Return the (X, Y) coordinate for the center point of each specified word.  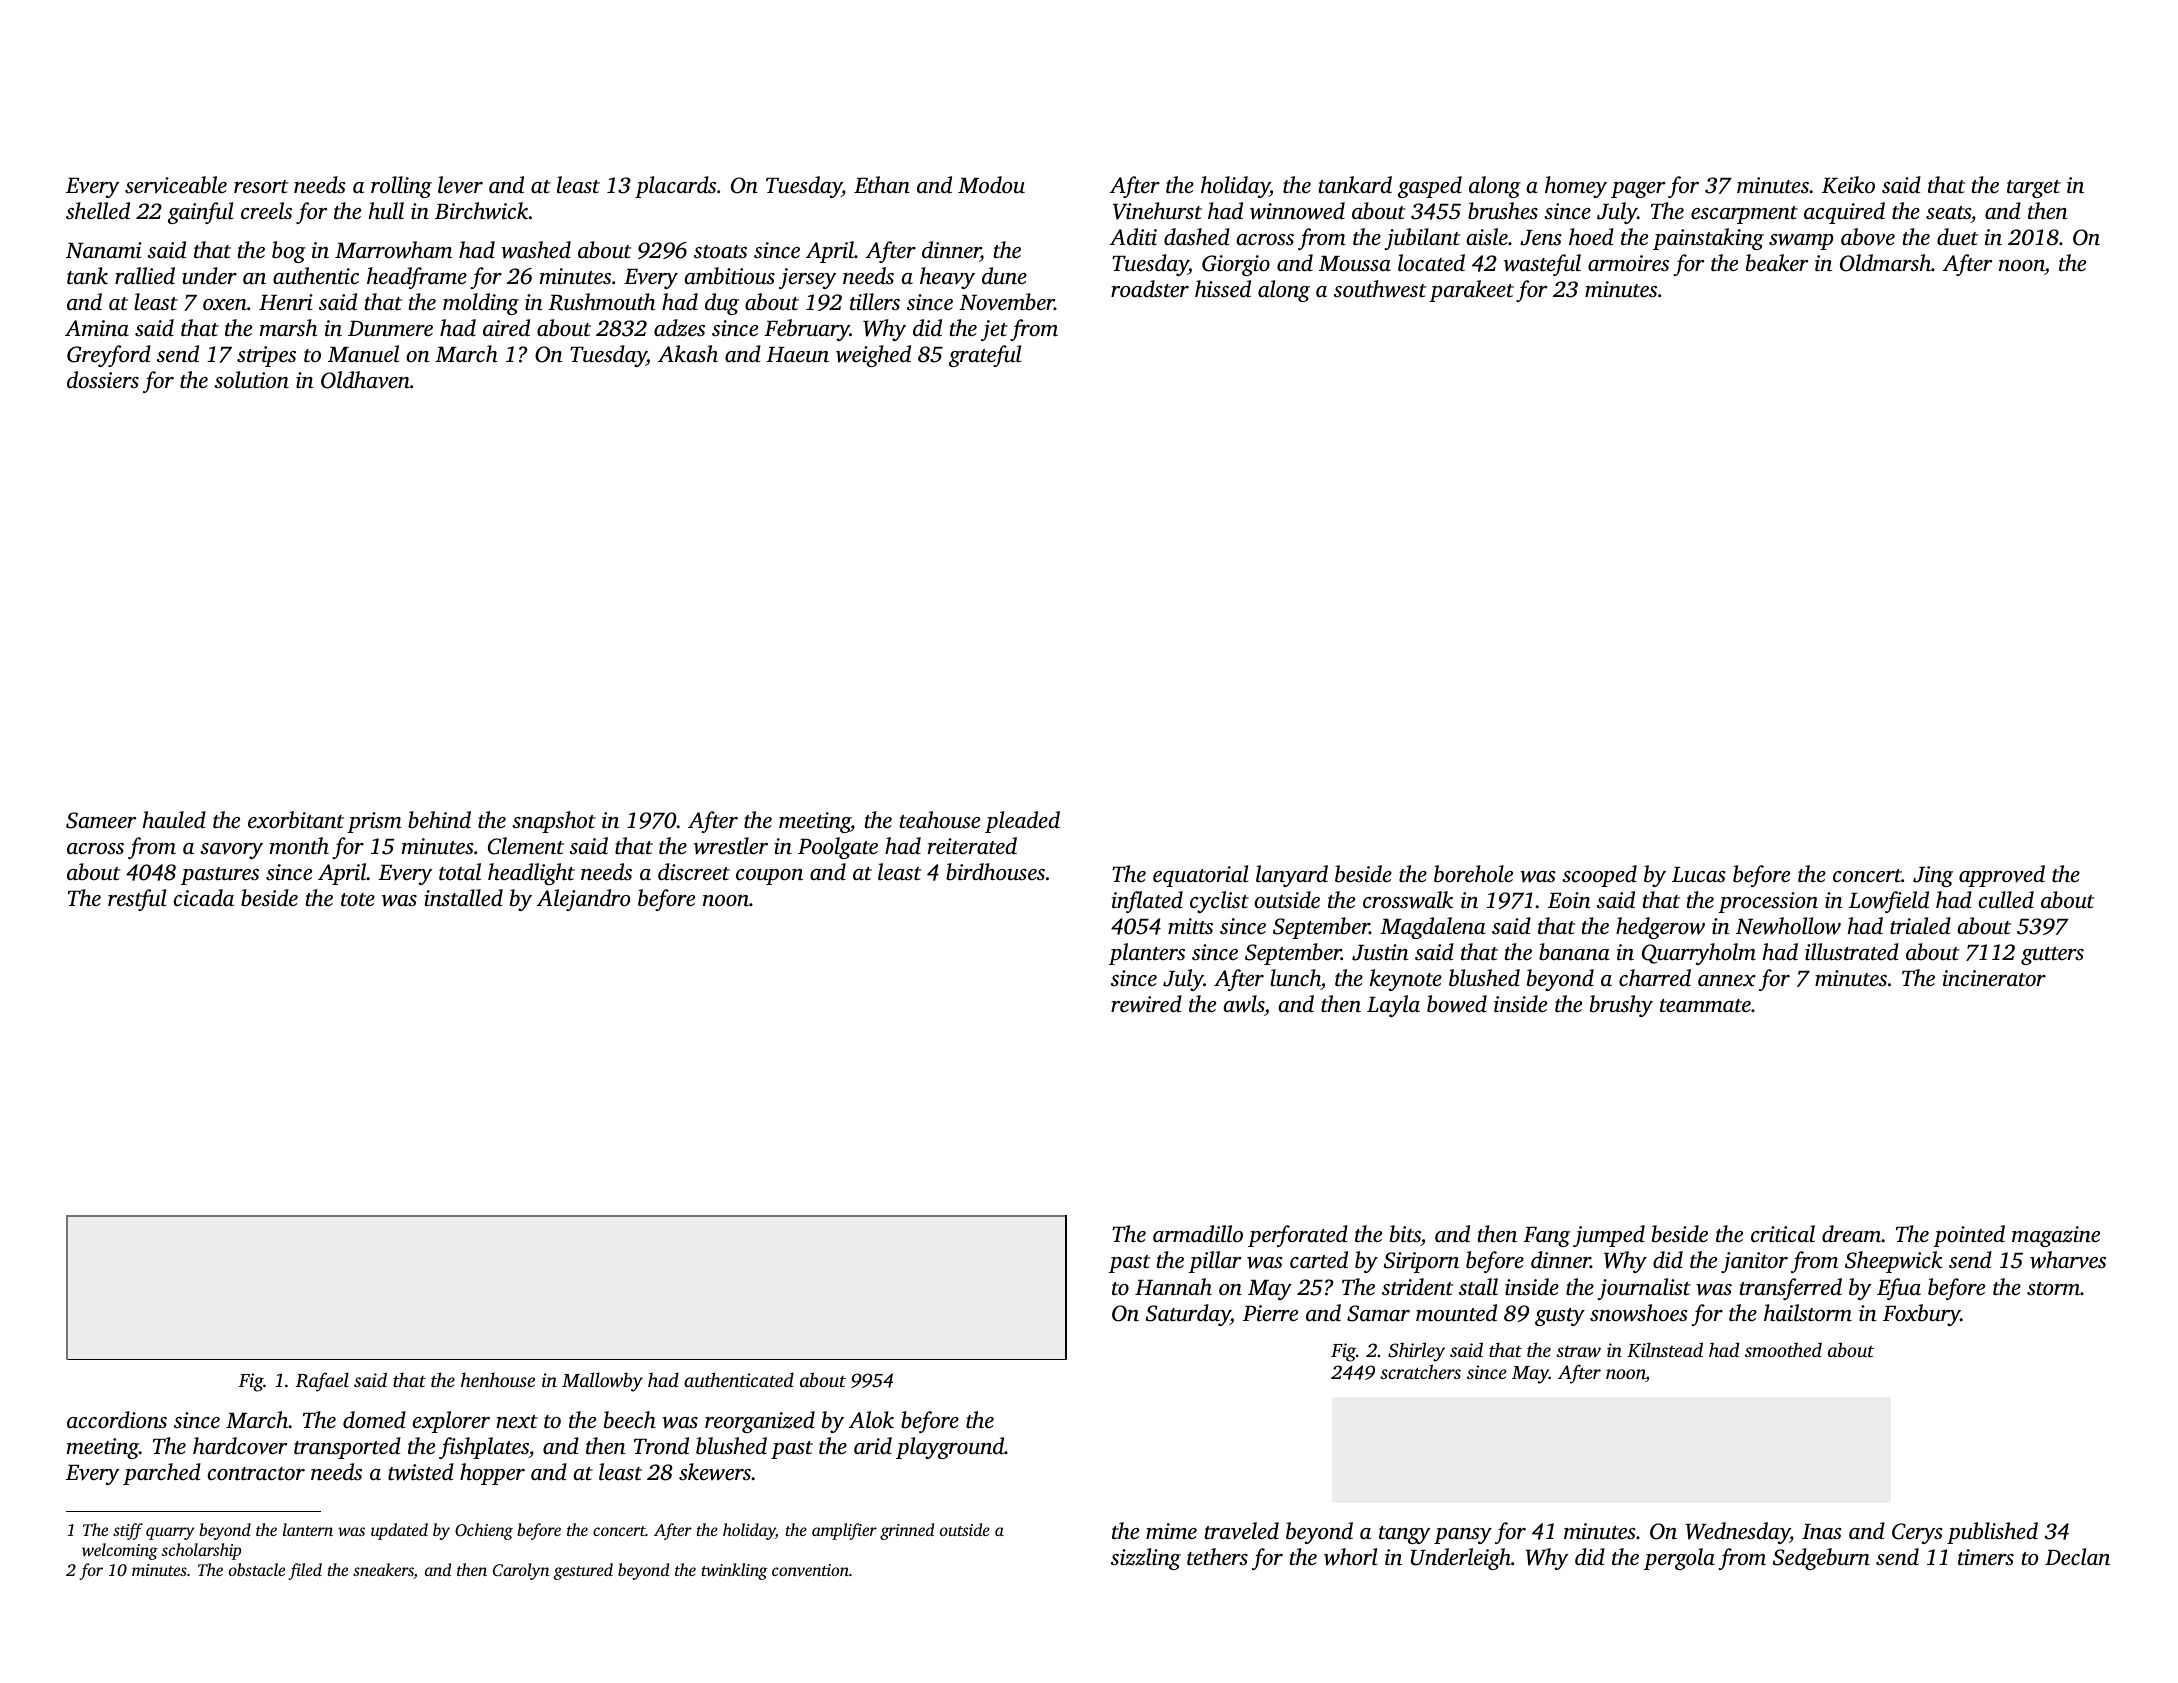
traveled (1242, 1531)
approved (2002, 876)
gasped (1430, 187)
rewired (1146, 1004)
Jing (1933, 876)
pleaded (1022, 822)
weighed (873, 356)
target (2034, 189)
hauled (174, 820)
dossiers (103, 380)
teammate (1705, 1006)
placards (675, 187)
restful (137, 900)
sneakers (383, 1571)
